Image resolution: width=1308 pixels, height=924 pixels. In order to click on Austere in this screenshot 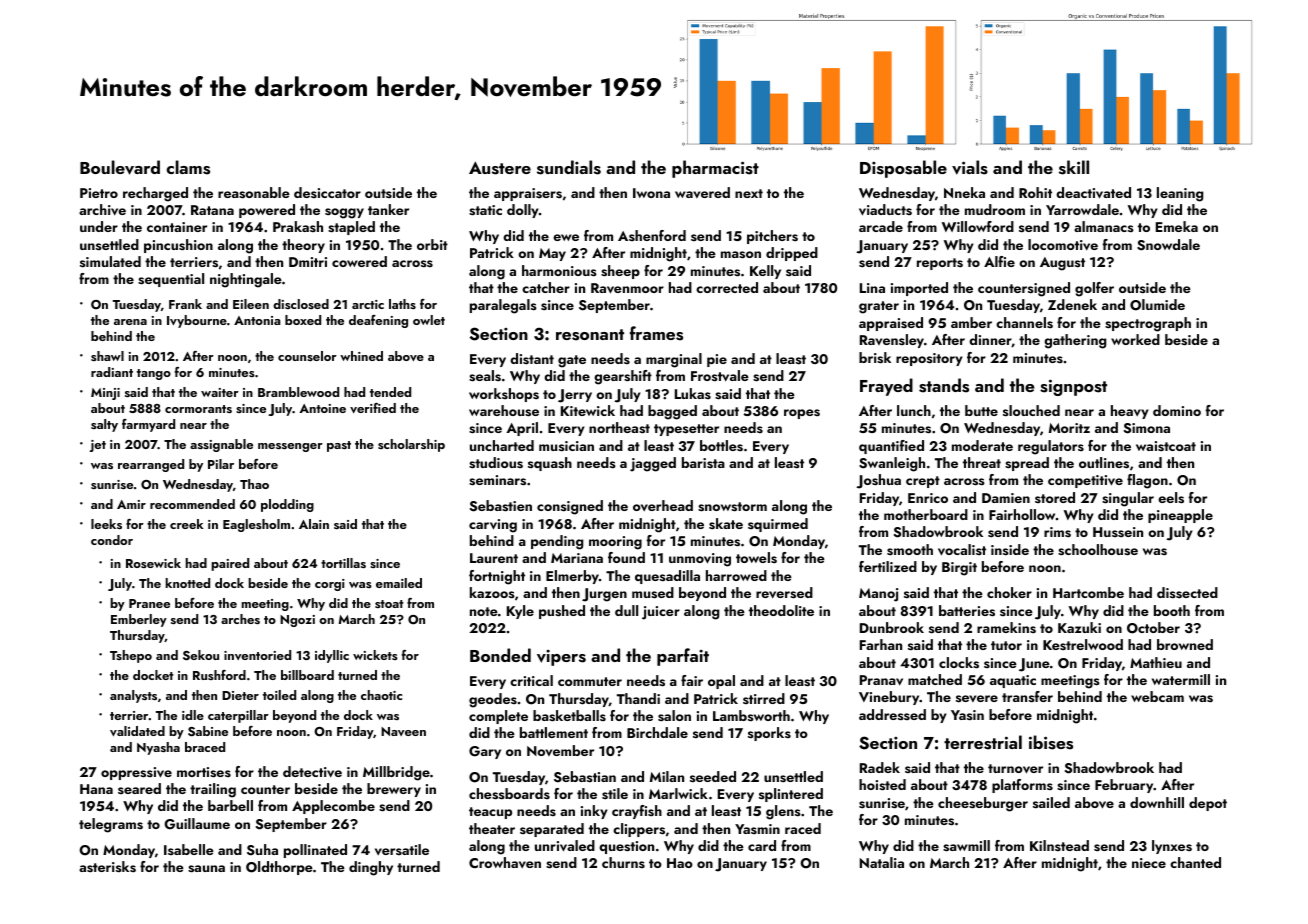, I will do `click(500, 168)`.
